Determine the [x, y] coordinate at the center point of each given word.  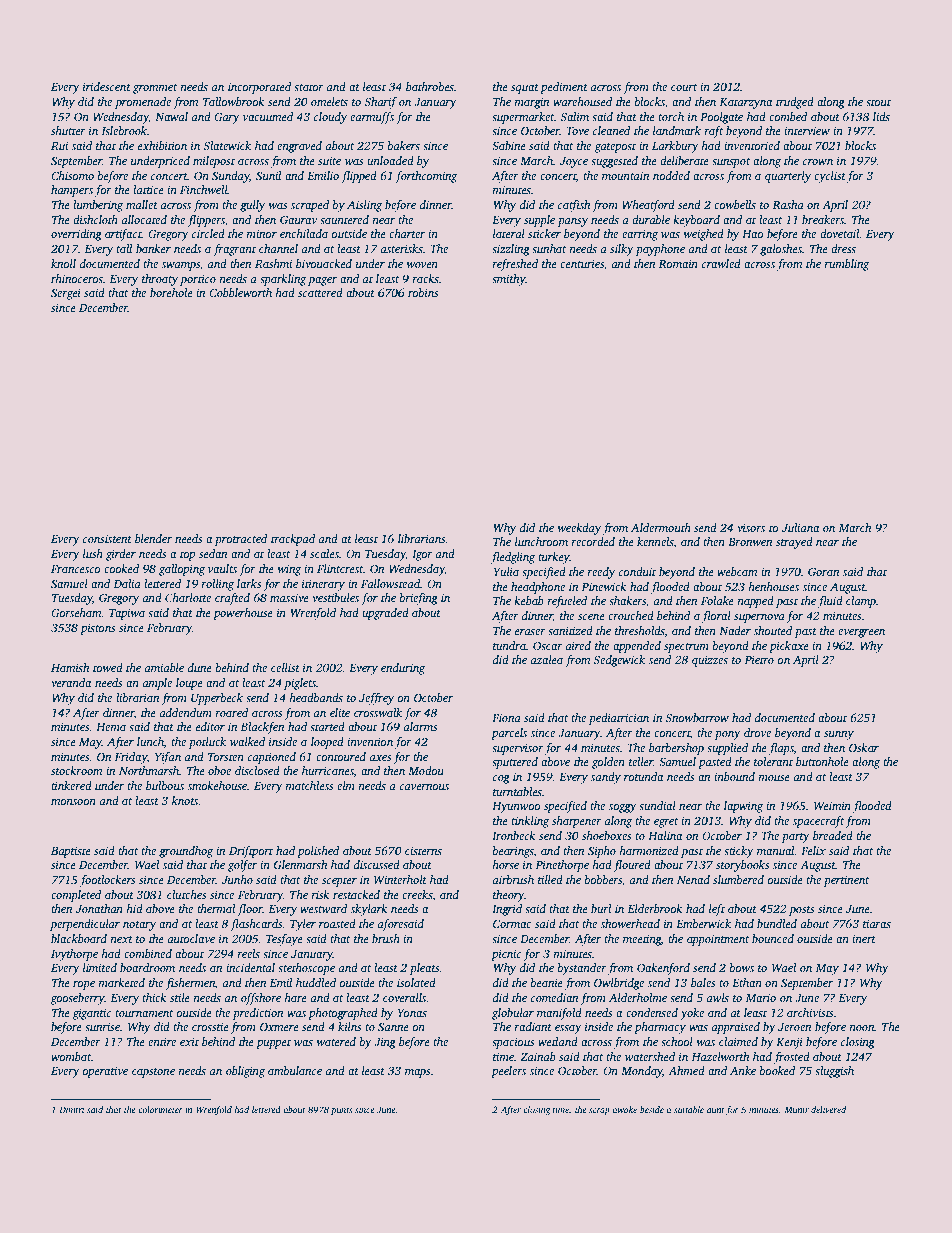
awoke [624, 1109]
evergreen [861, 633]
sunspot [731, 163]
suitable [689, 1109]
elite [340, 712]
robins [423, 292]
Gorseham [76, 612]
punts [341, 1111]
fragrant [234, 250]
